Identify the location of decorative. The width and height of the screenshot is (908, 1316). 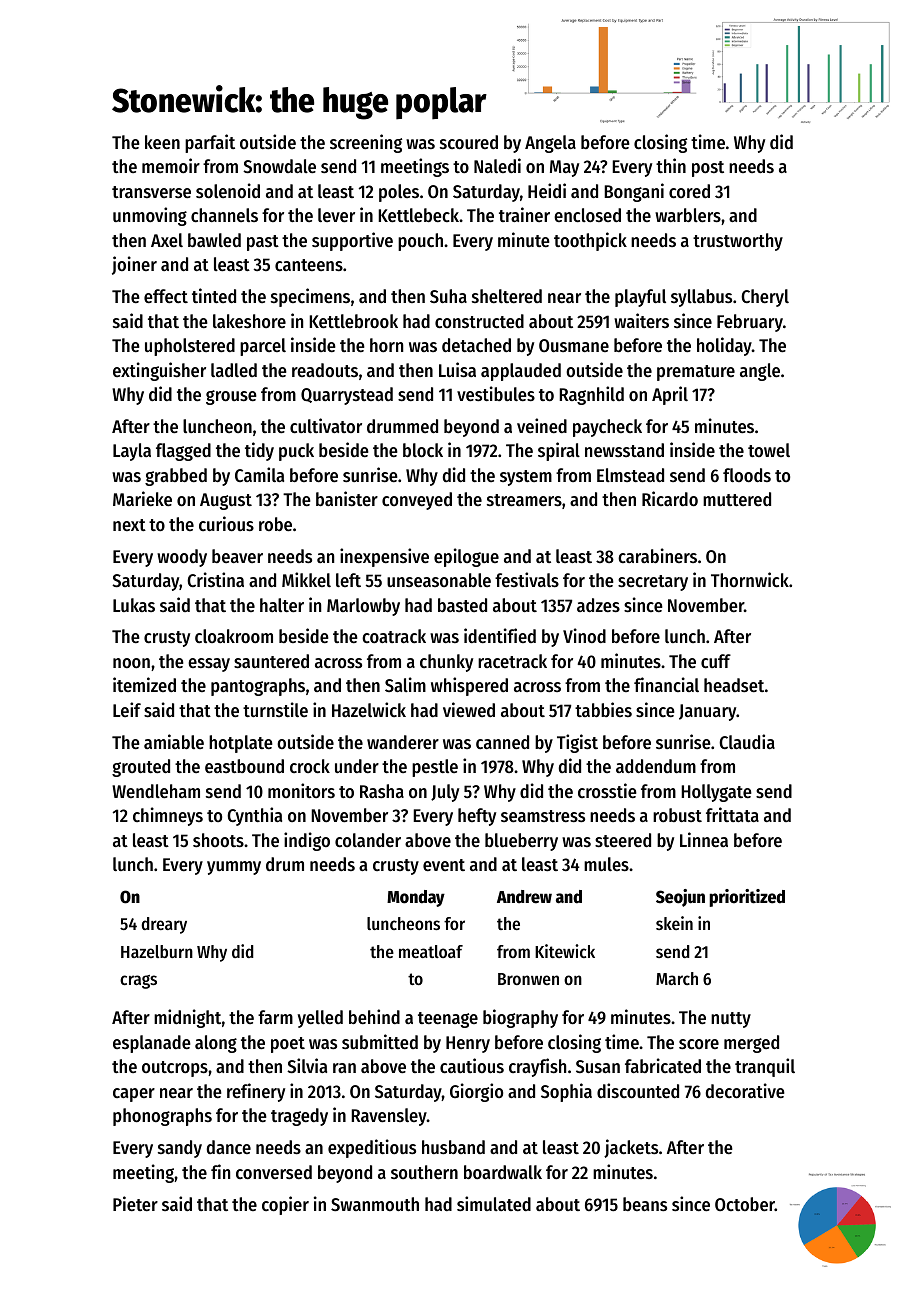
(745, 1090).
